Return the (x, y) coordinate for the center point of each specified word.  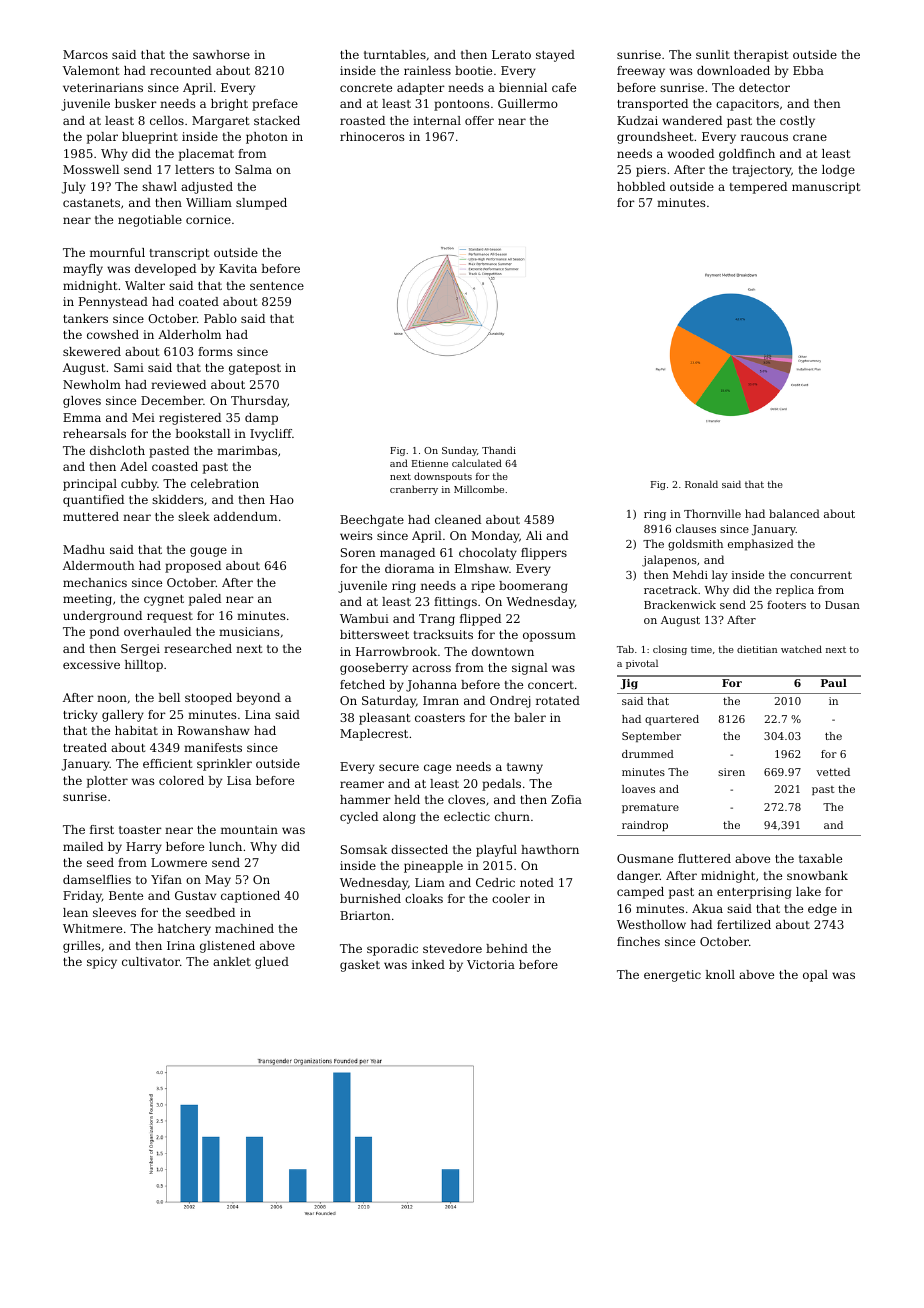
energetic (672, 976)
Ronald (701, 484)
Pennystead (113, 303)
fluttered (704, 858)
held (407, 799)
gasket (360, 966)
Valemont (91, 70)
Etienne (430, 463)
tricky (80, 716)
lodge (838, 171)
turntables (395, 54)
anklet (232, 961)
